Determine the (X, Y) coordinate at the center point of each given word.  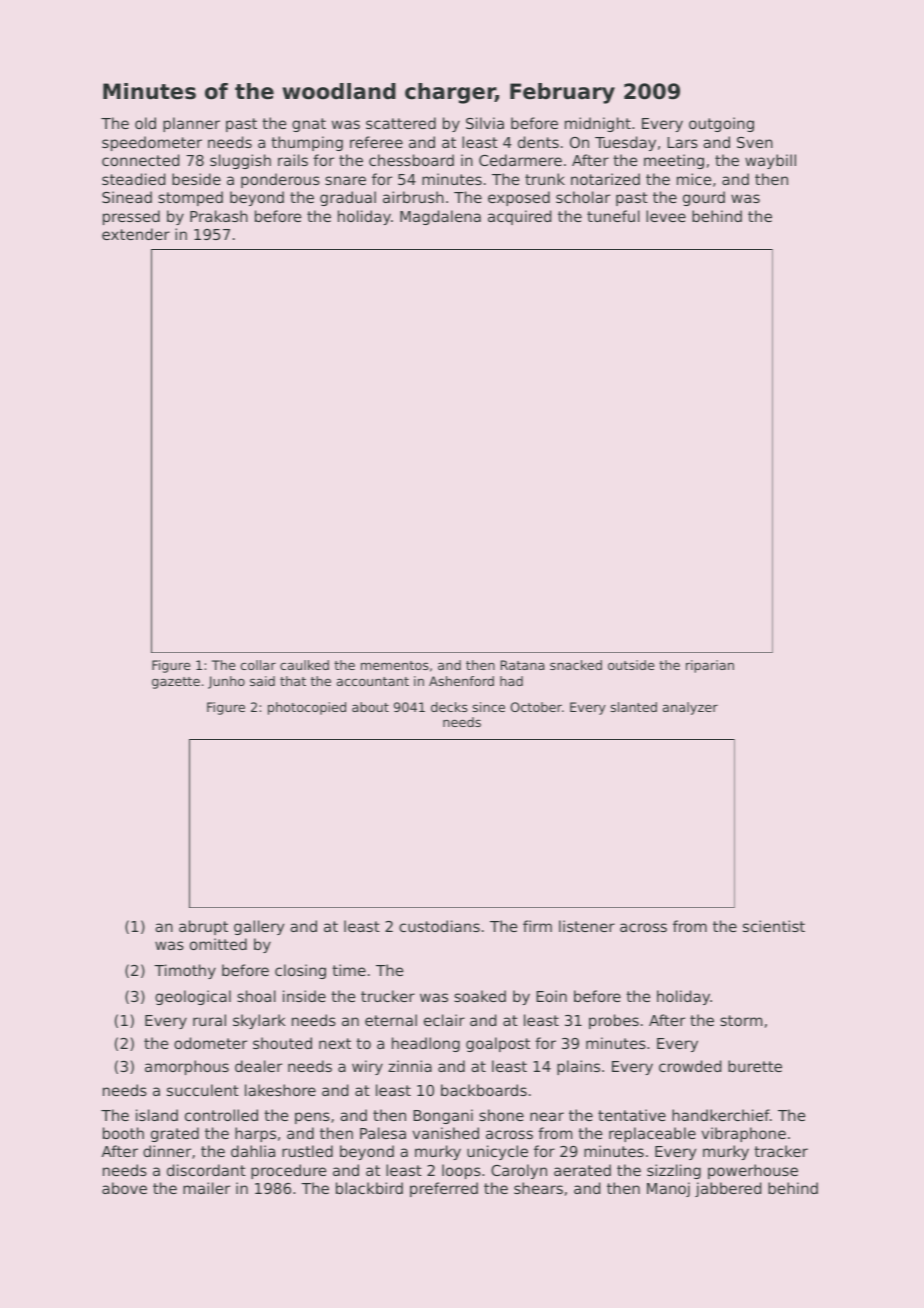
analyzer (690, 708)
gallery (259, 927)
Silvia (485, 123)
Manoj (668, 1189)
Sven (755, 142)
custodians (439, 926)
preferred (444, 1189)
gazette (176, 683)
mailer (206, 1188)
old (145, 123)
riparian (710, 666)
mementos (395, 665)
